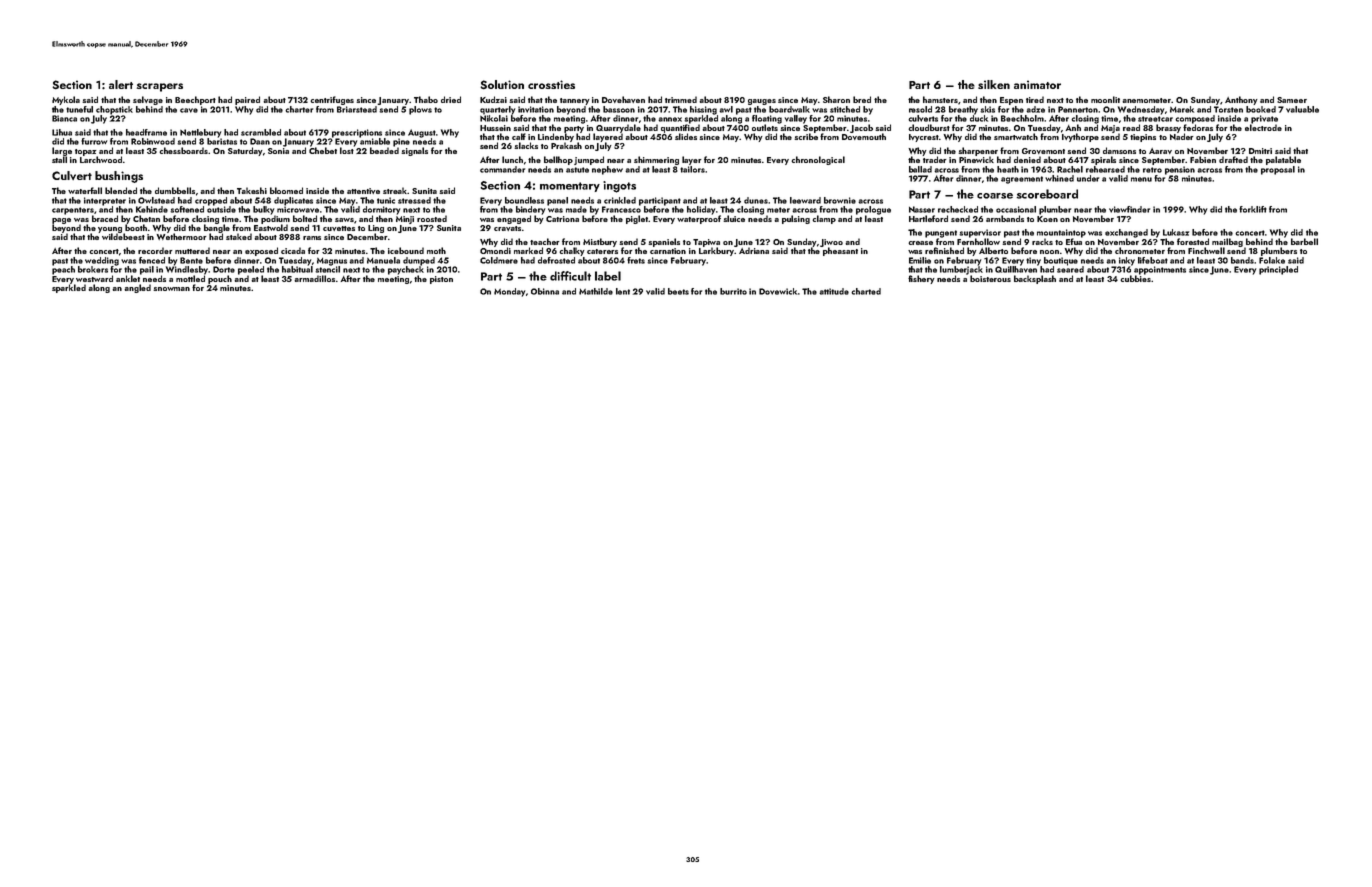 This screenshot has height=887, width=1372. Describe the element at coordinates (556, 137) in the screenshot. I see `Lindenby` at that location.
